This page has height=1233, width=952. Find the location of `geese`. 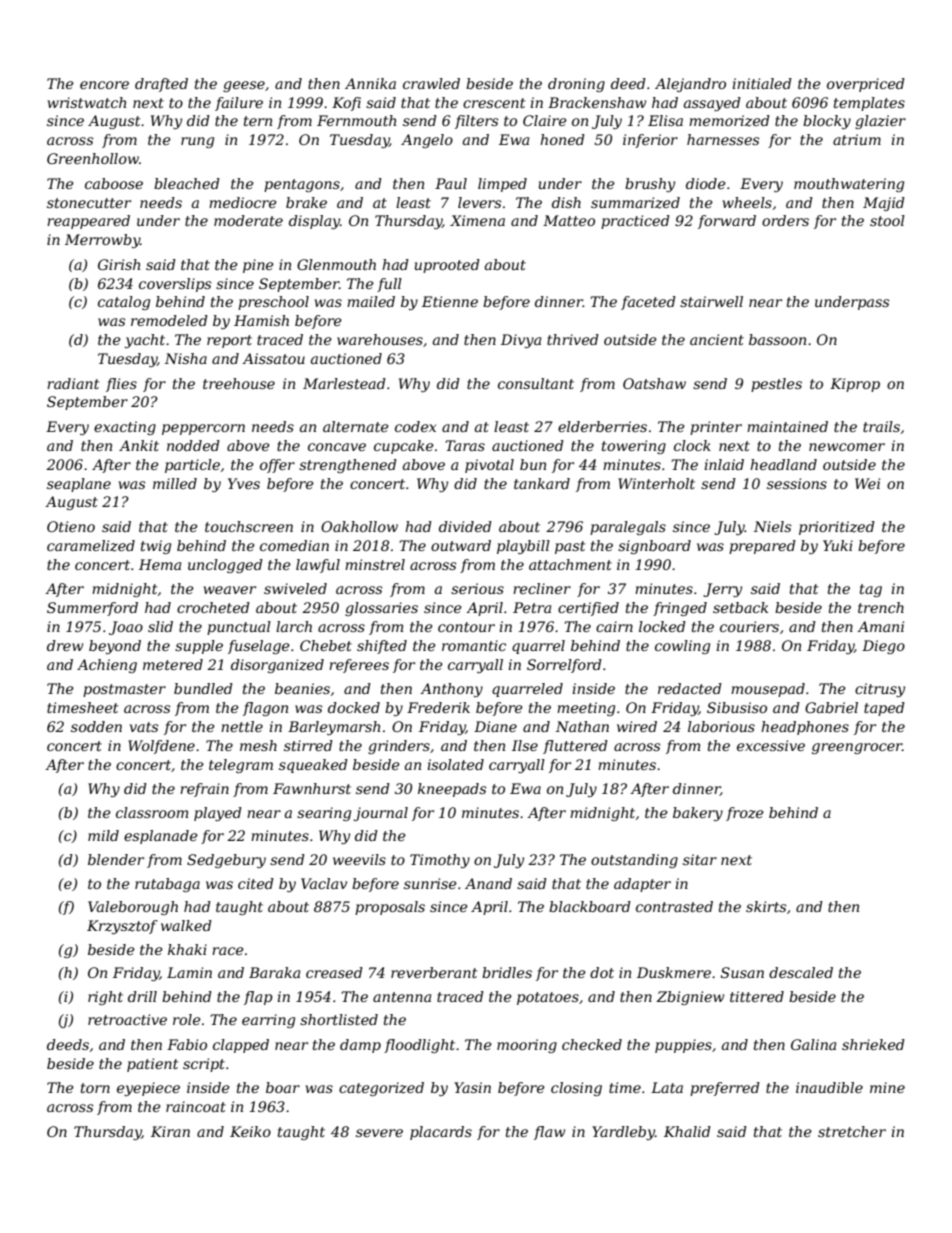

geese is located at coordinates (244, 86).
